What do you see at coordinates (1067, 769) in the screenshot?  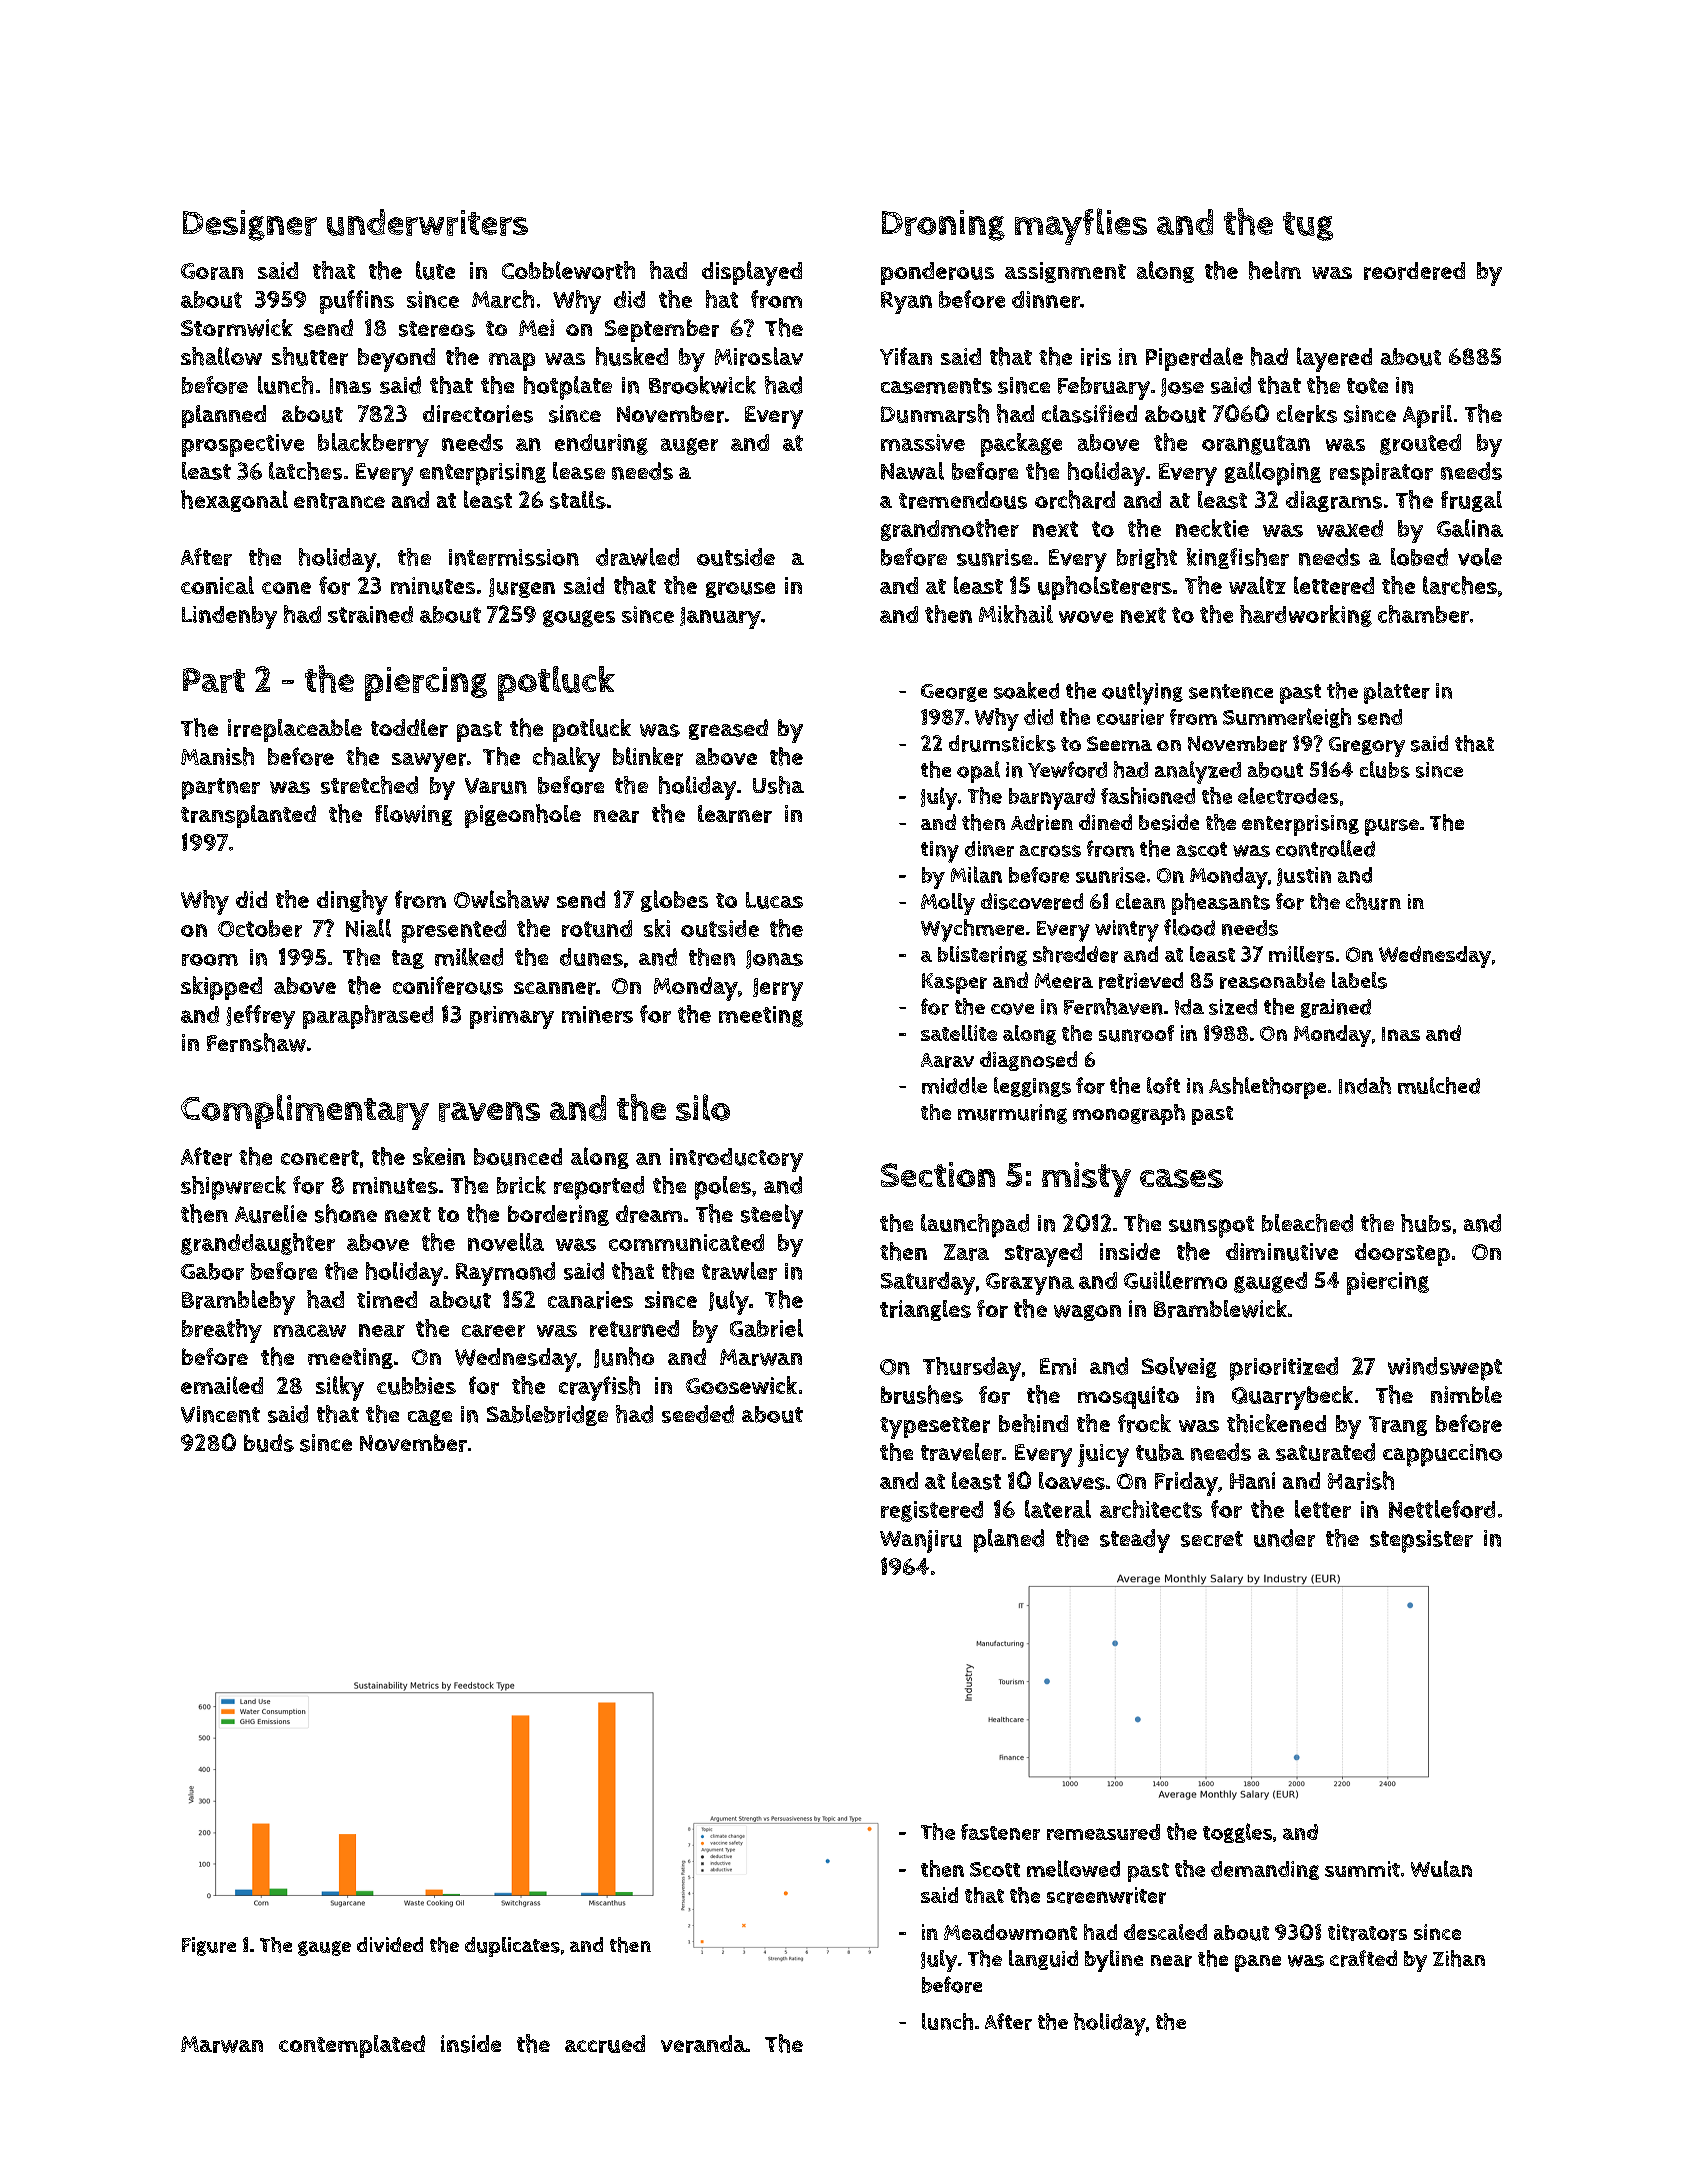 I see `Yewford` at bounding box center [1067, 769].
